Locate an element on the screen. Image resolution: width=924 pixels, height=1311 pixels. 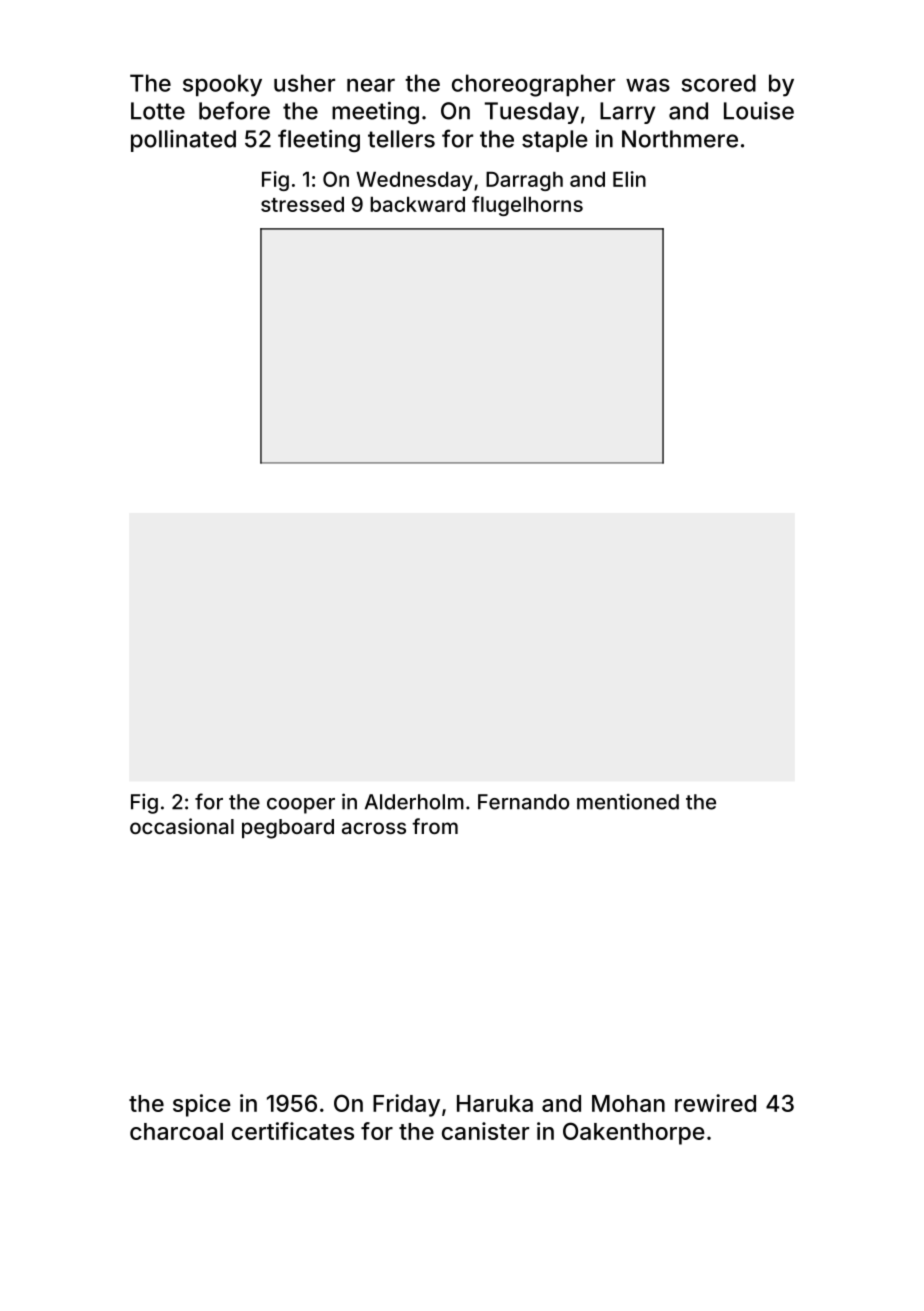
Alderholm is located at coordinates (414, 802).
